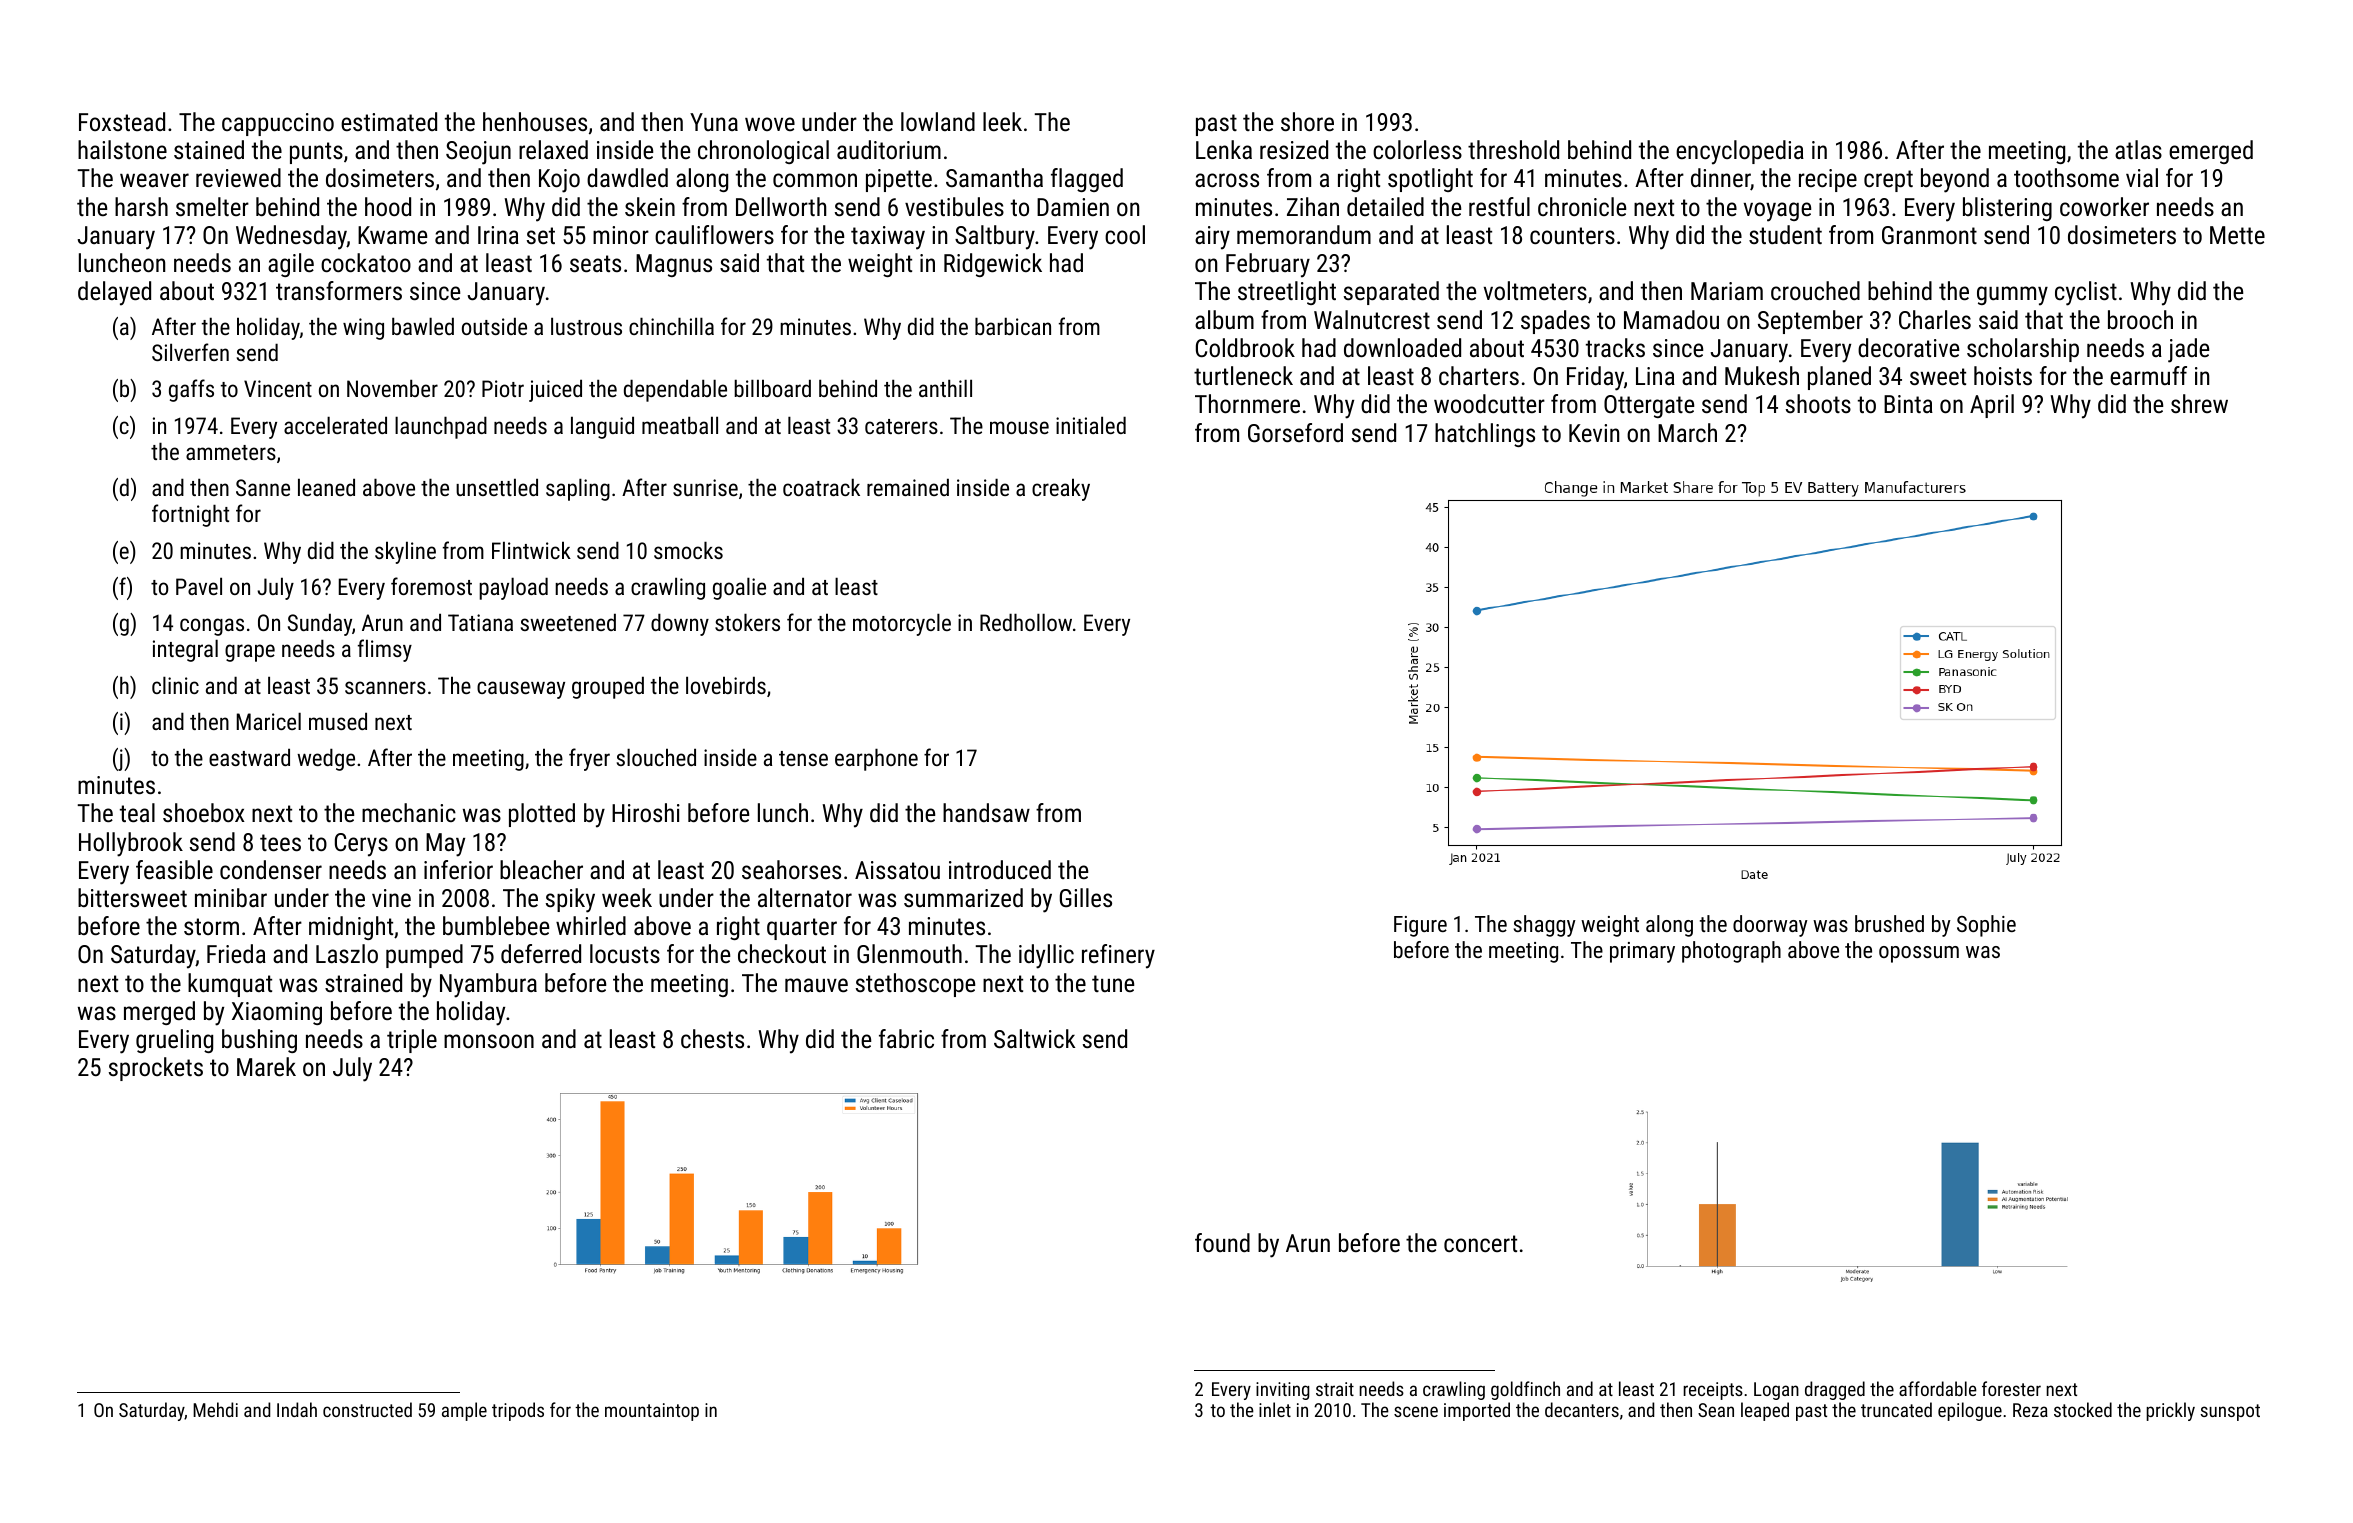 The image size is (2353, 1523). Describe the element at coordinates (680, 425) in the page. I see `meatball` at that location.
